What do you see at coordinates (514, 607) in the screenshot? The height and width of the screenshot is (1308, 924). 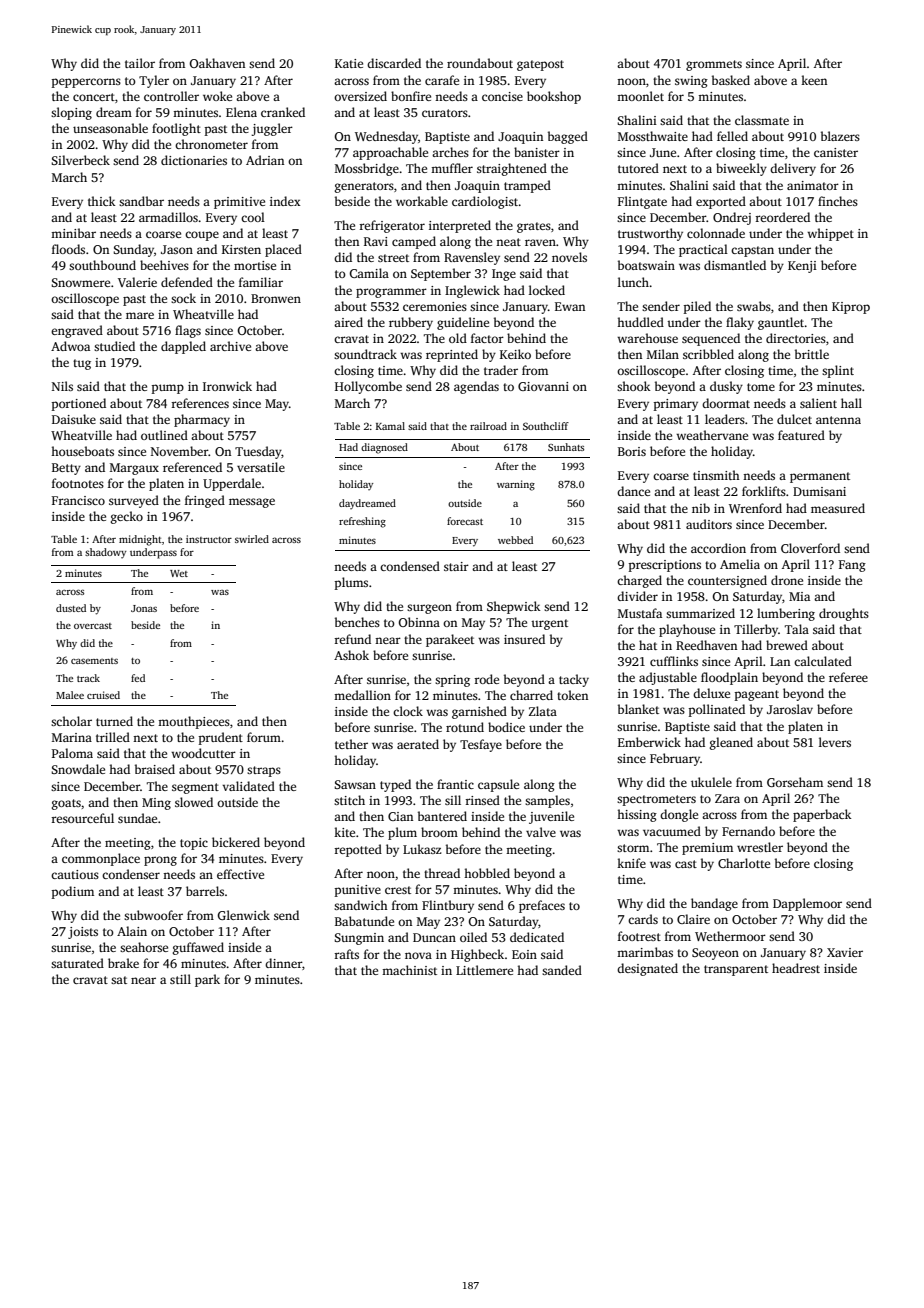 I see `Shepwick` at bounding box center [514, 607].
